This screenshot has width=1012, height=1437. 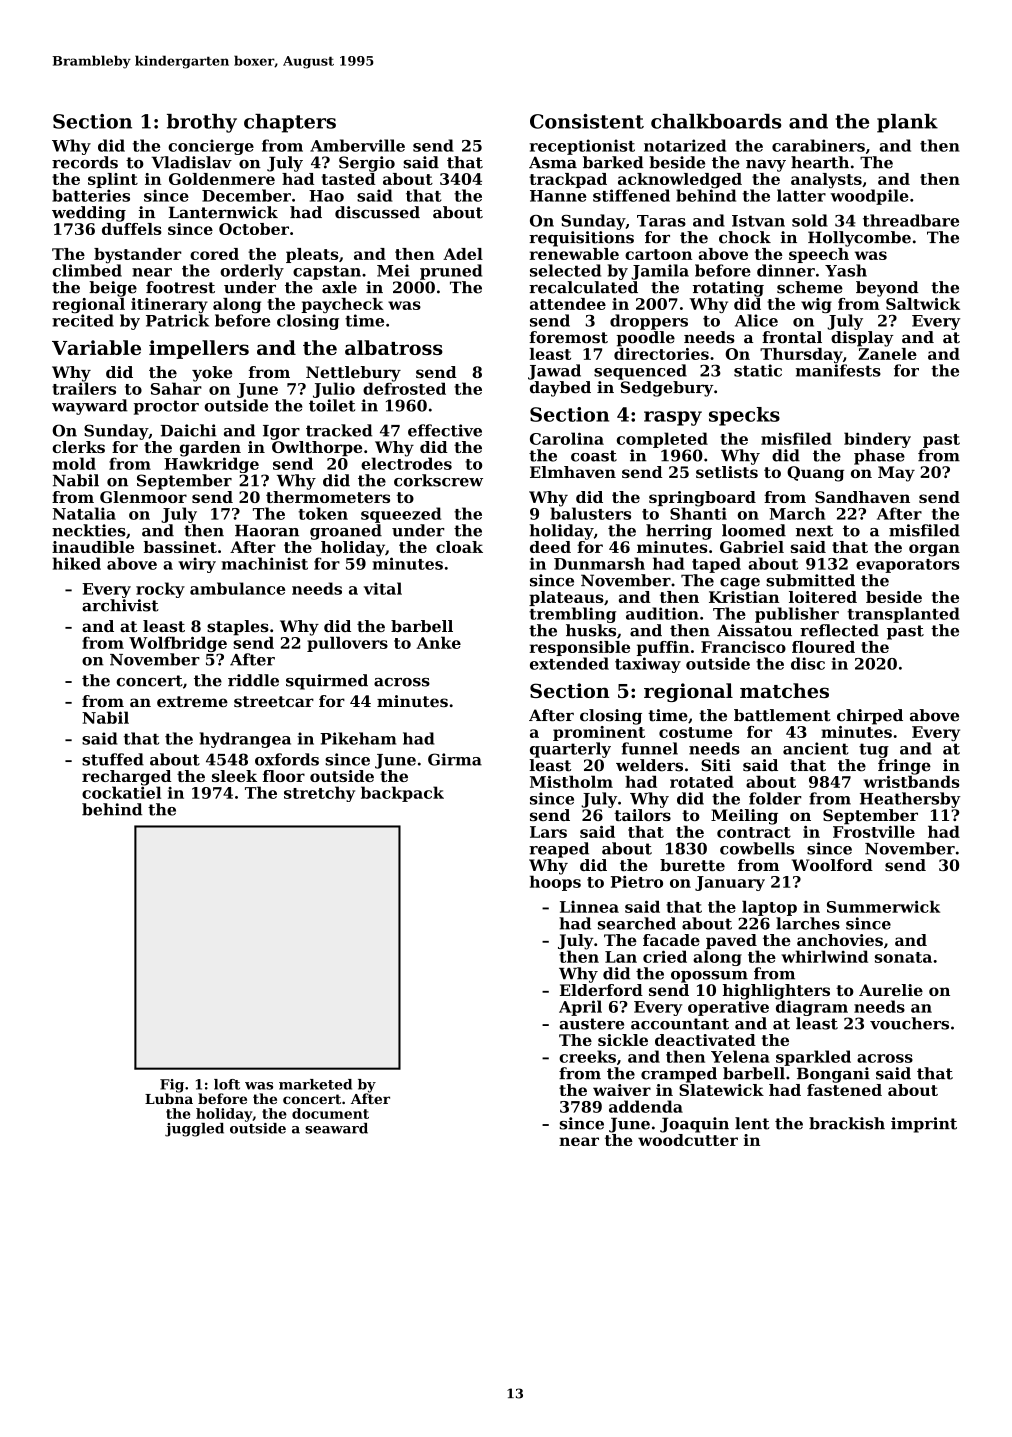 What do you see at coordinates (587, 121) in the screenshot?
I see `Consistent` at bounding box center [587, 121].
